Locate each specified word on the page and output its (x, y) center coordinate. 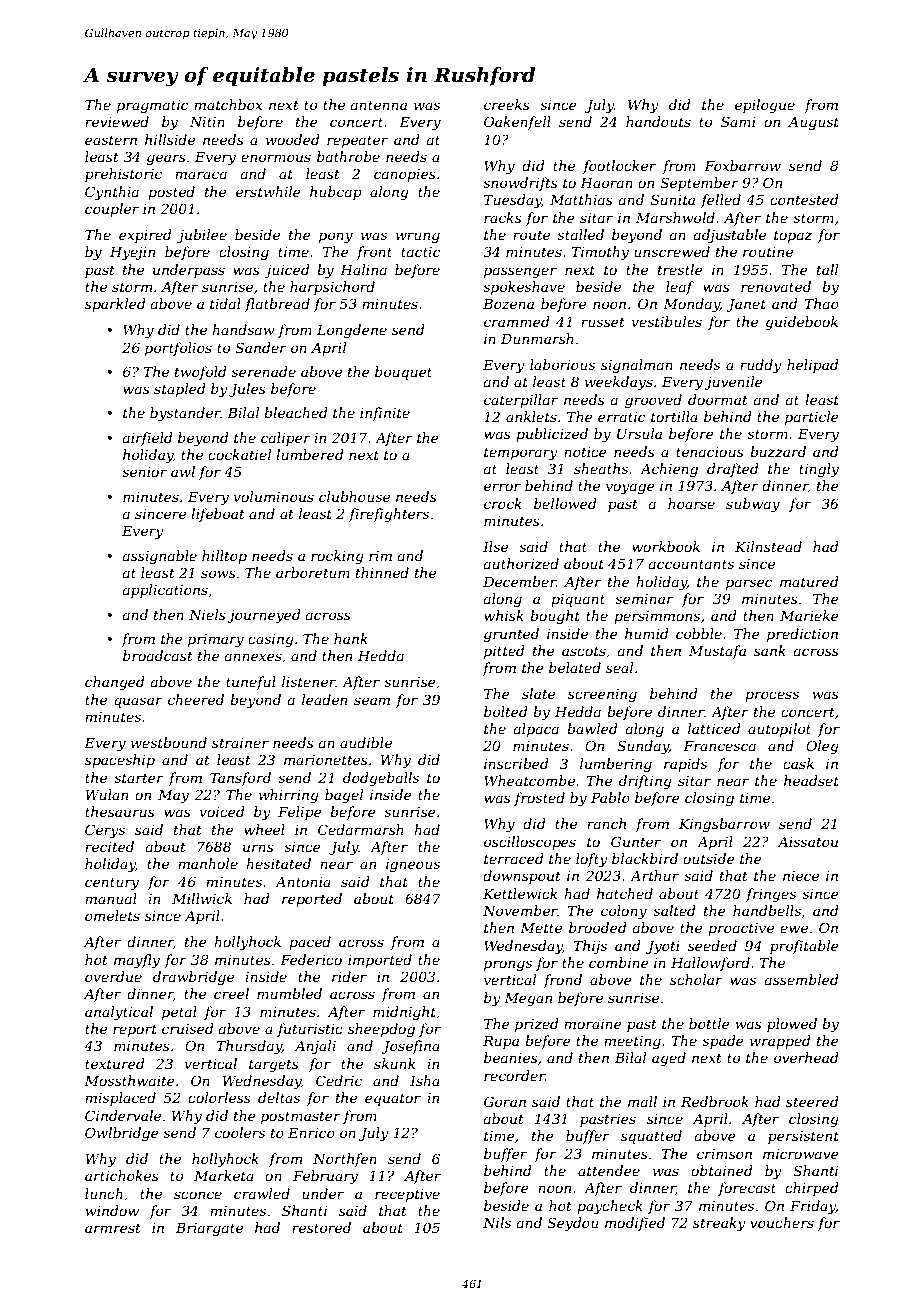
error (502, 487)
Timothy (600, 253)
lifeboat (218, 515)
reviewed (117, 121)
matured (809, 581)
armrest (113, 1228)
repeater (357, 141)
